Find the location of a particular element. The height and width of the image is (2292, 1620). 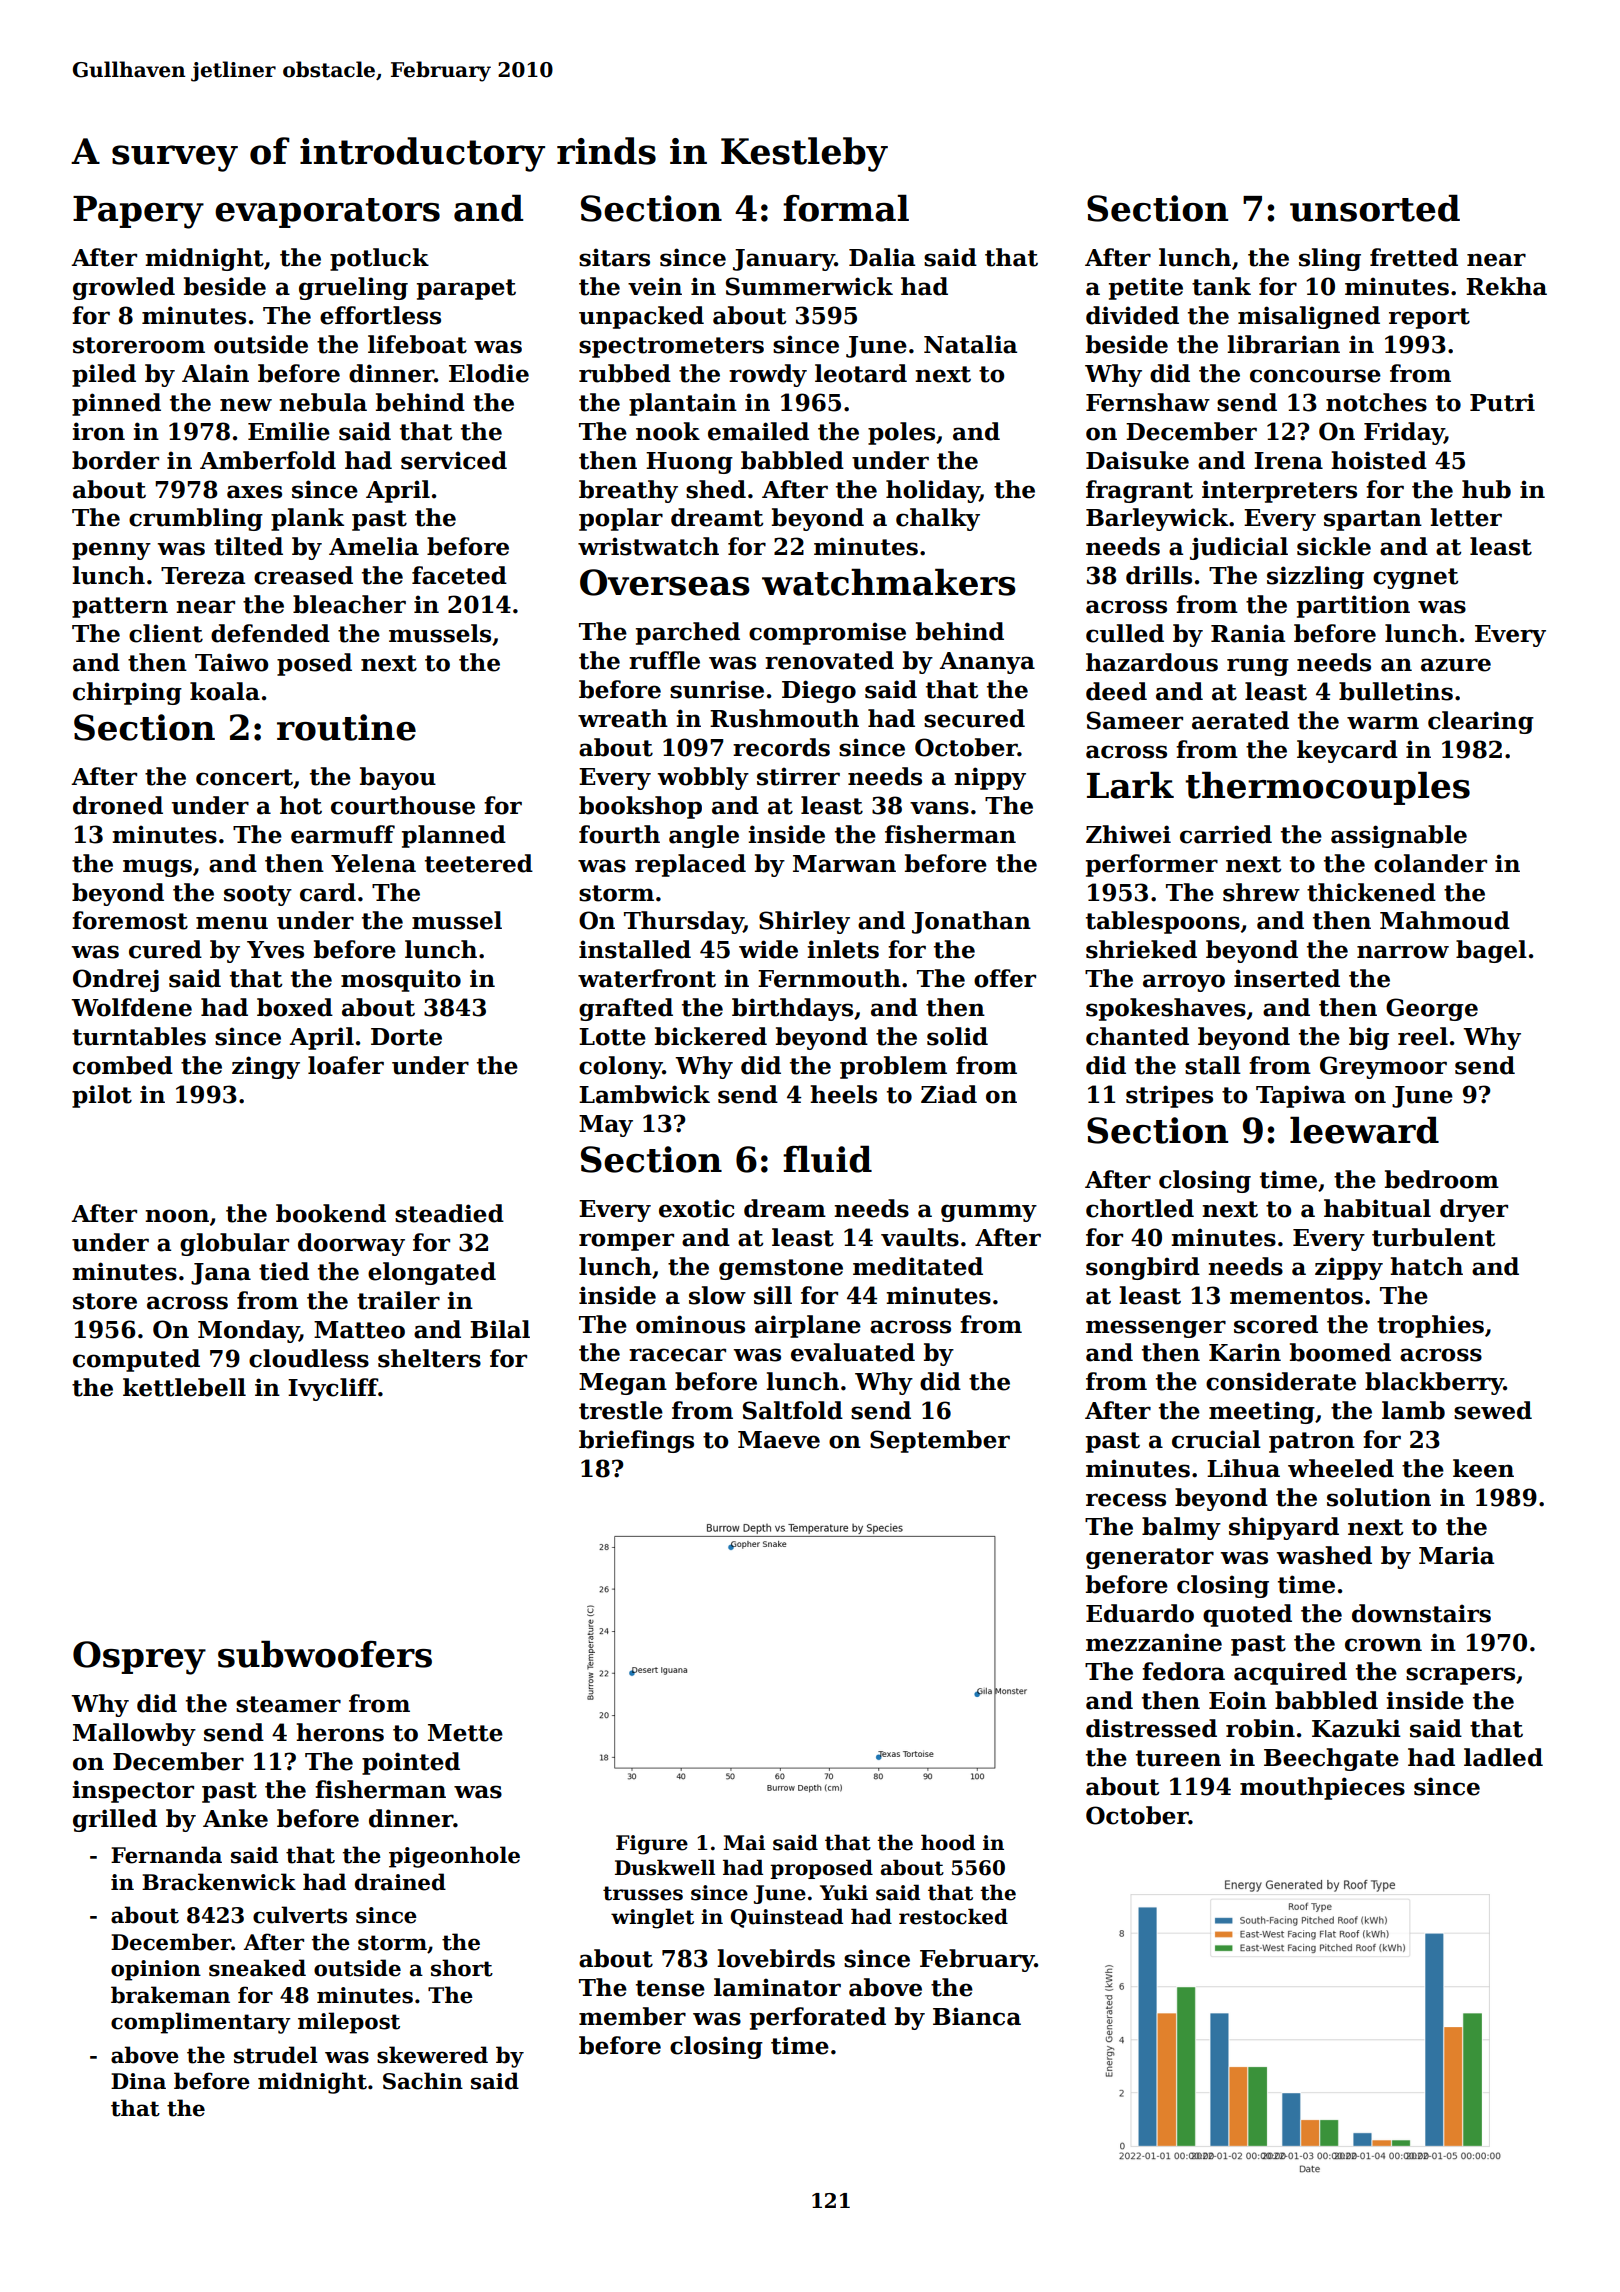

penny is located at coordinates (111, 551).
